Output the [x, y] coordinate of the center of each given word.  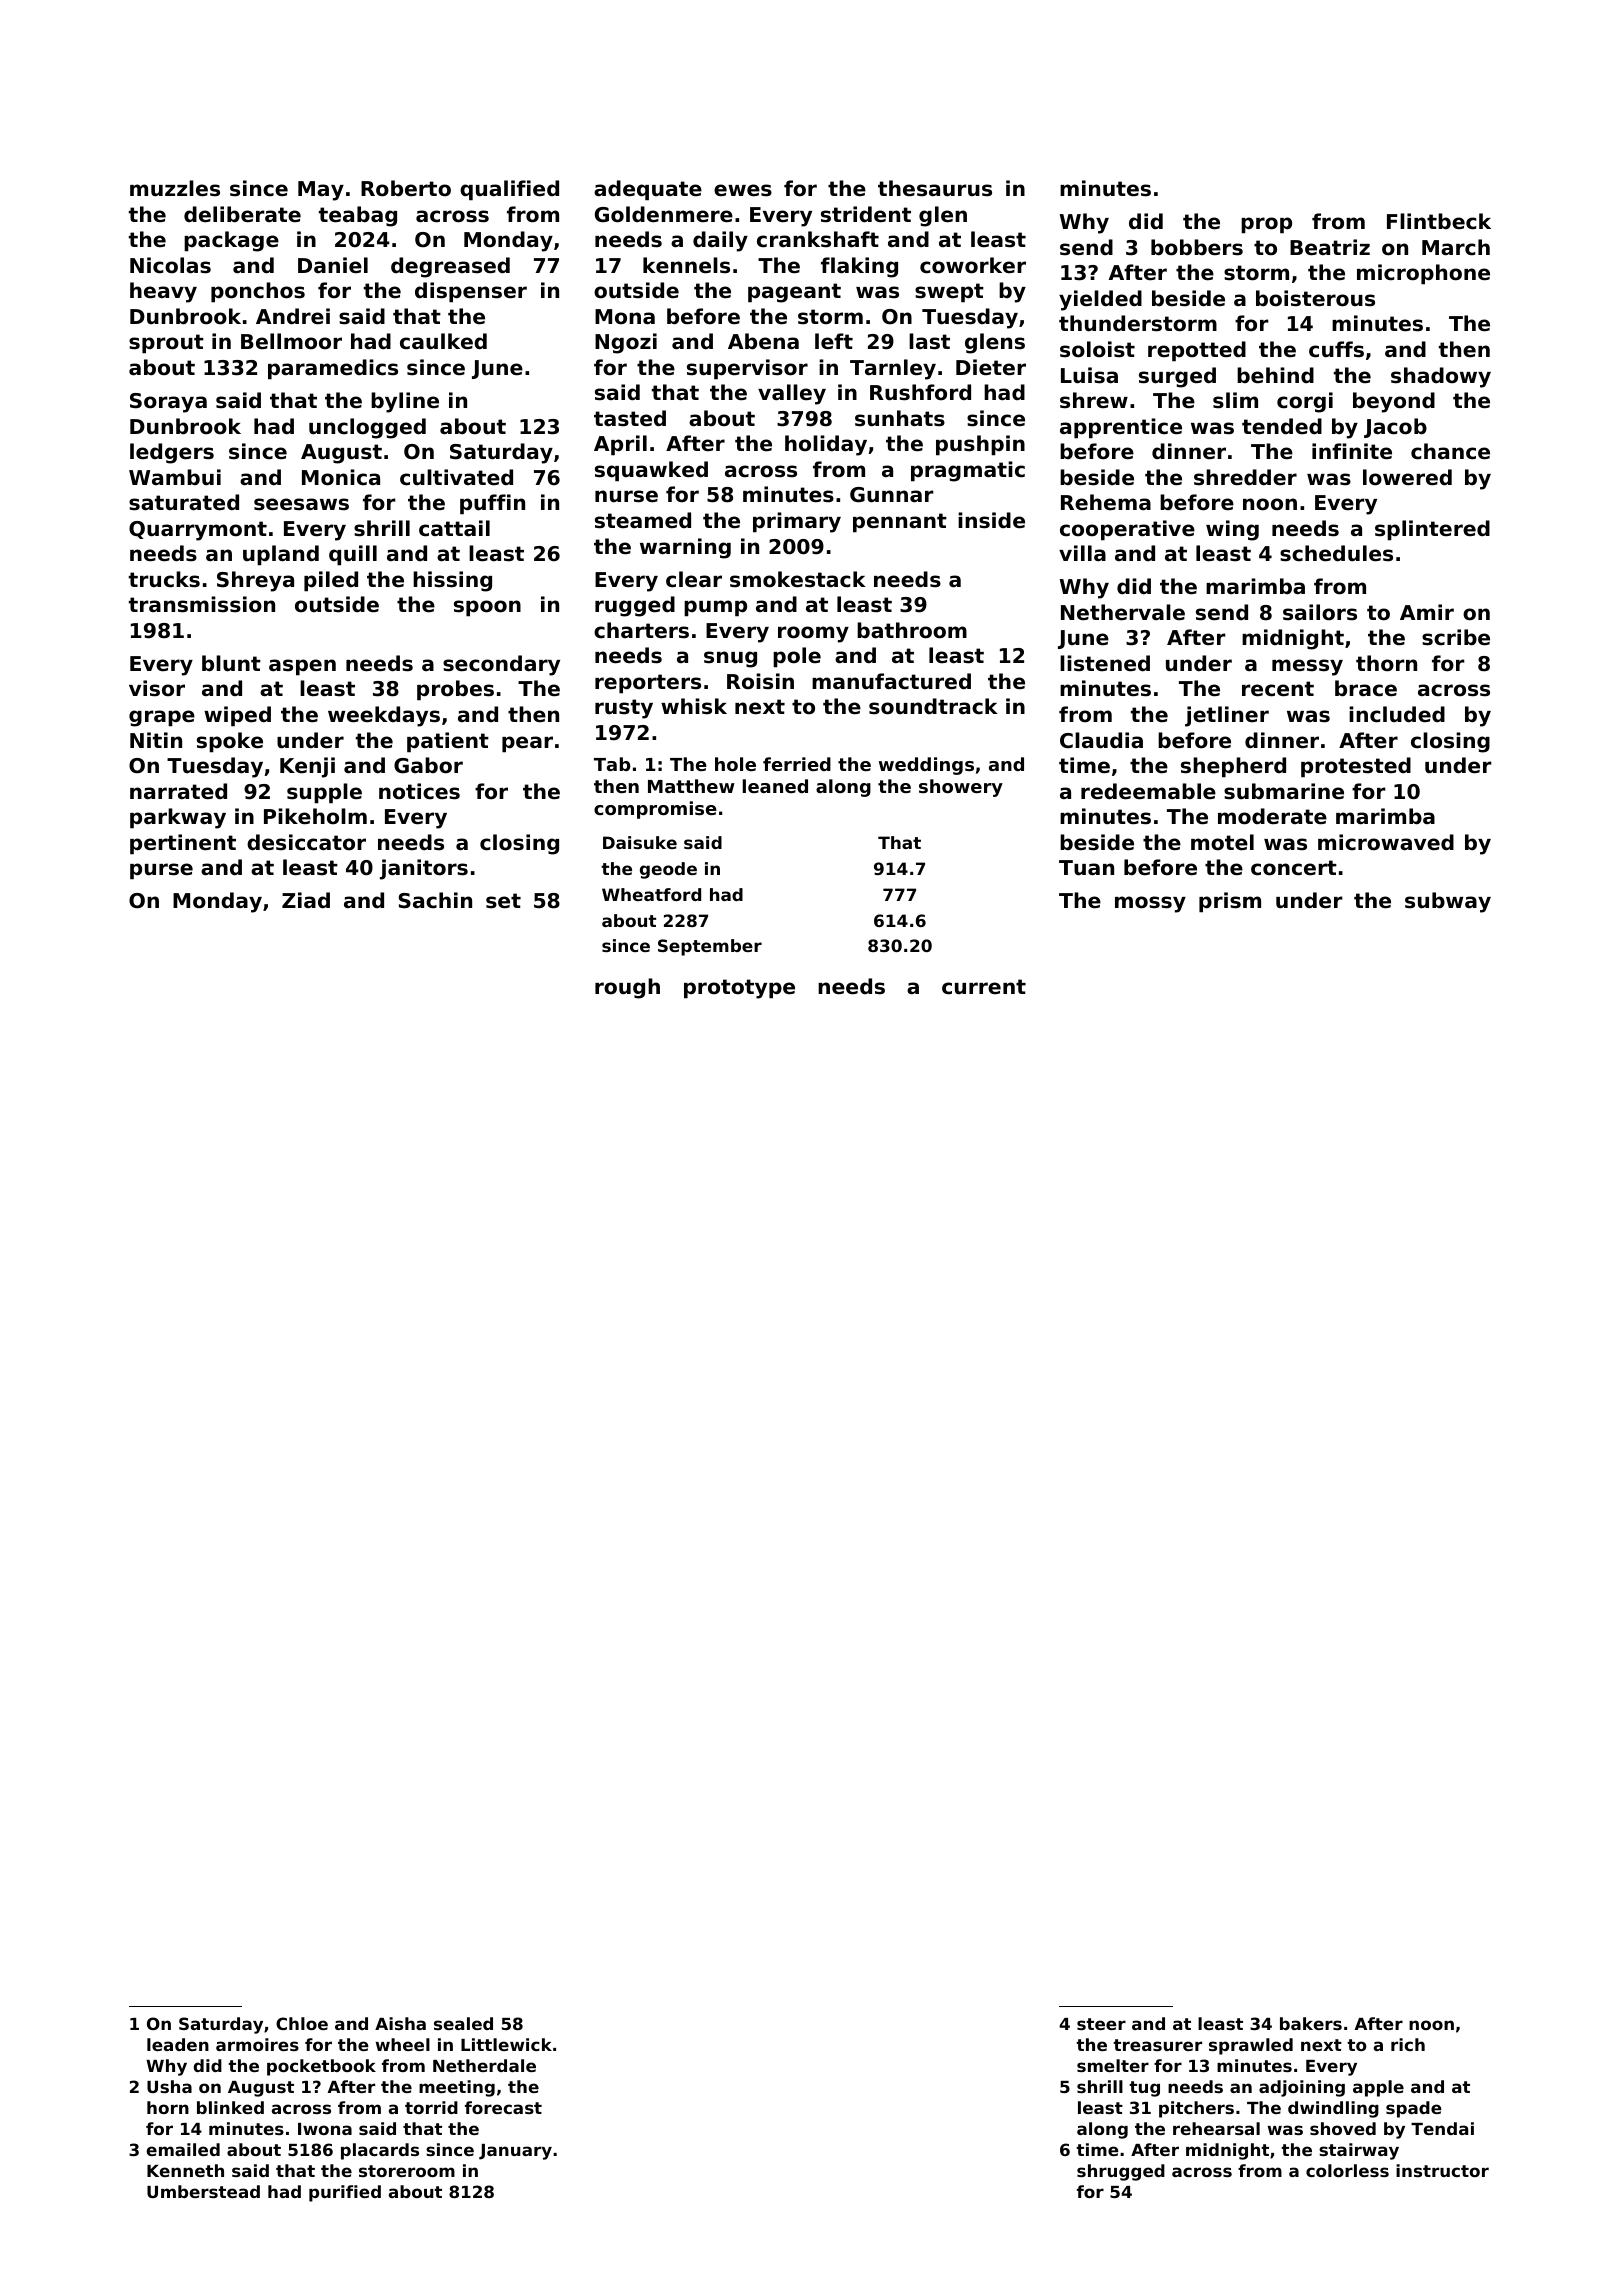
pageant [794, 293]
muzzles [175, 188]
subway [1448, 902]
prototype [739, 989]
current [984, 987]
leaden [178, 2044]
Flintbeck [1439, 221]
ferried [797, 764]
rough [627, 988]
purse [161, 871]
